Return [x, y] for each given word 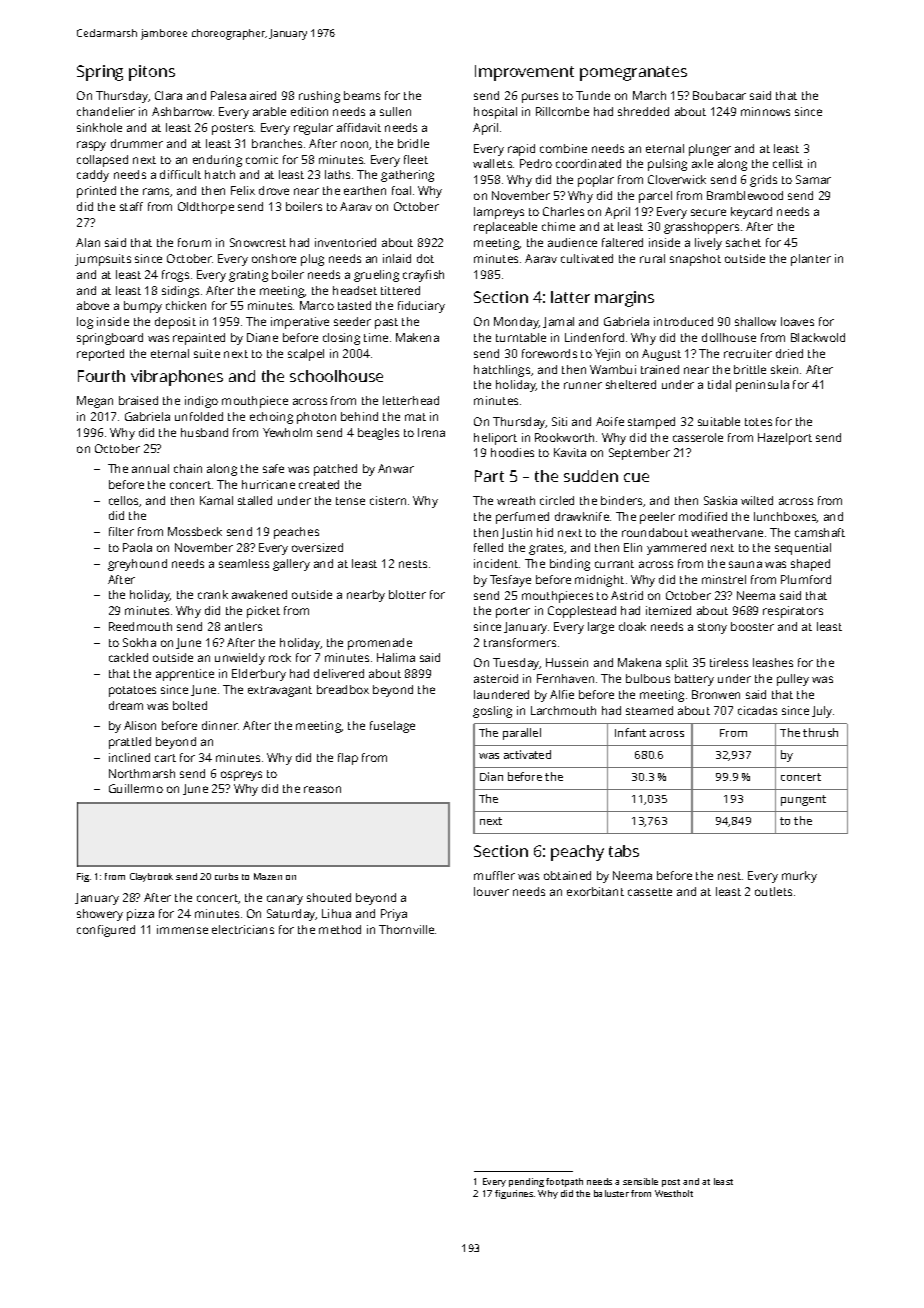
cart [165, 758]
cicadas [757, 710]
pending [526, 1182]
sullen [395, 111]
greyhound [137, 565]
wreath [516, 500]
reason [322, 789]
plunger [710, 150]
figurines [514, 1194]
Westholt [674, 1193]
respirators [793, 612]
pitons [152, 73]
